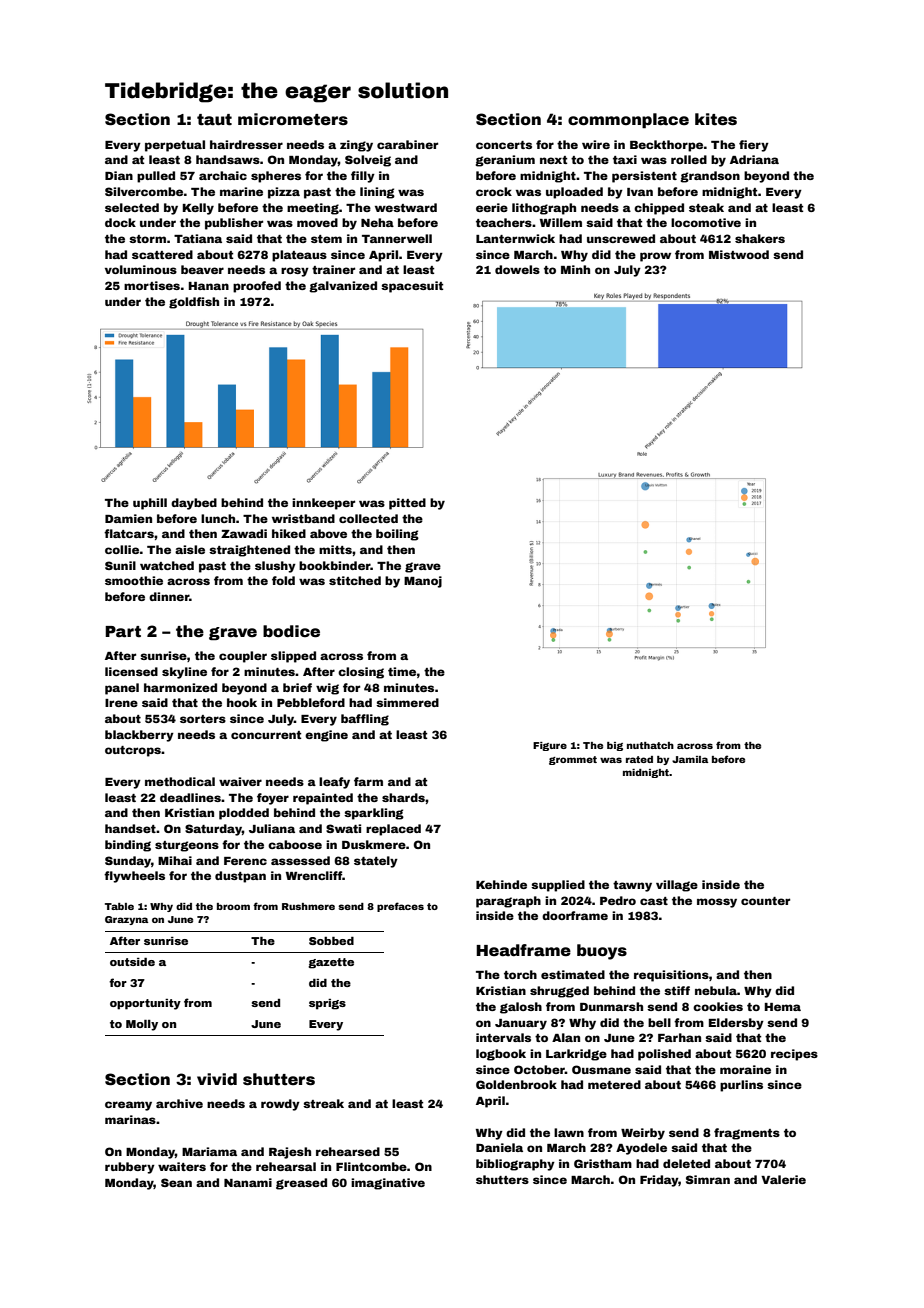 The image size is (924, 1308). What do you see at coordinates (716, 119) in the screenshot?
I see `kites` at bounding box center [716, 119].
